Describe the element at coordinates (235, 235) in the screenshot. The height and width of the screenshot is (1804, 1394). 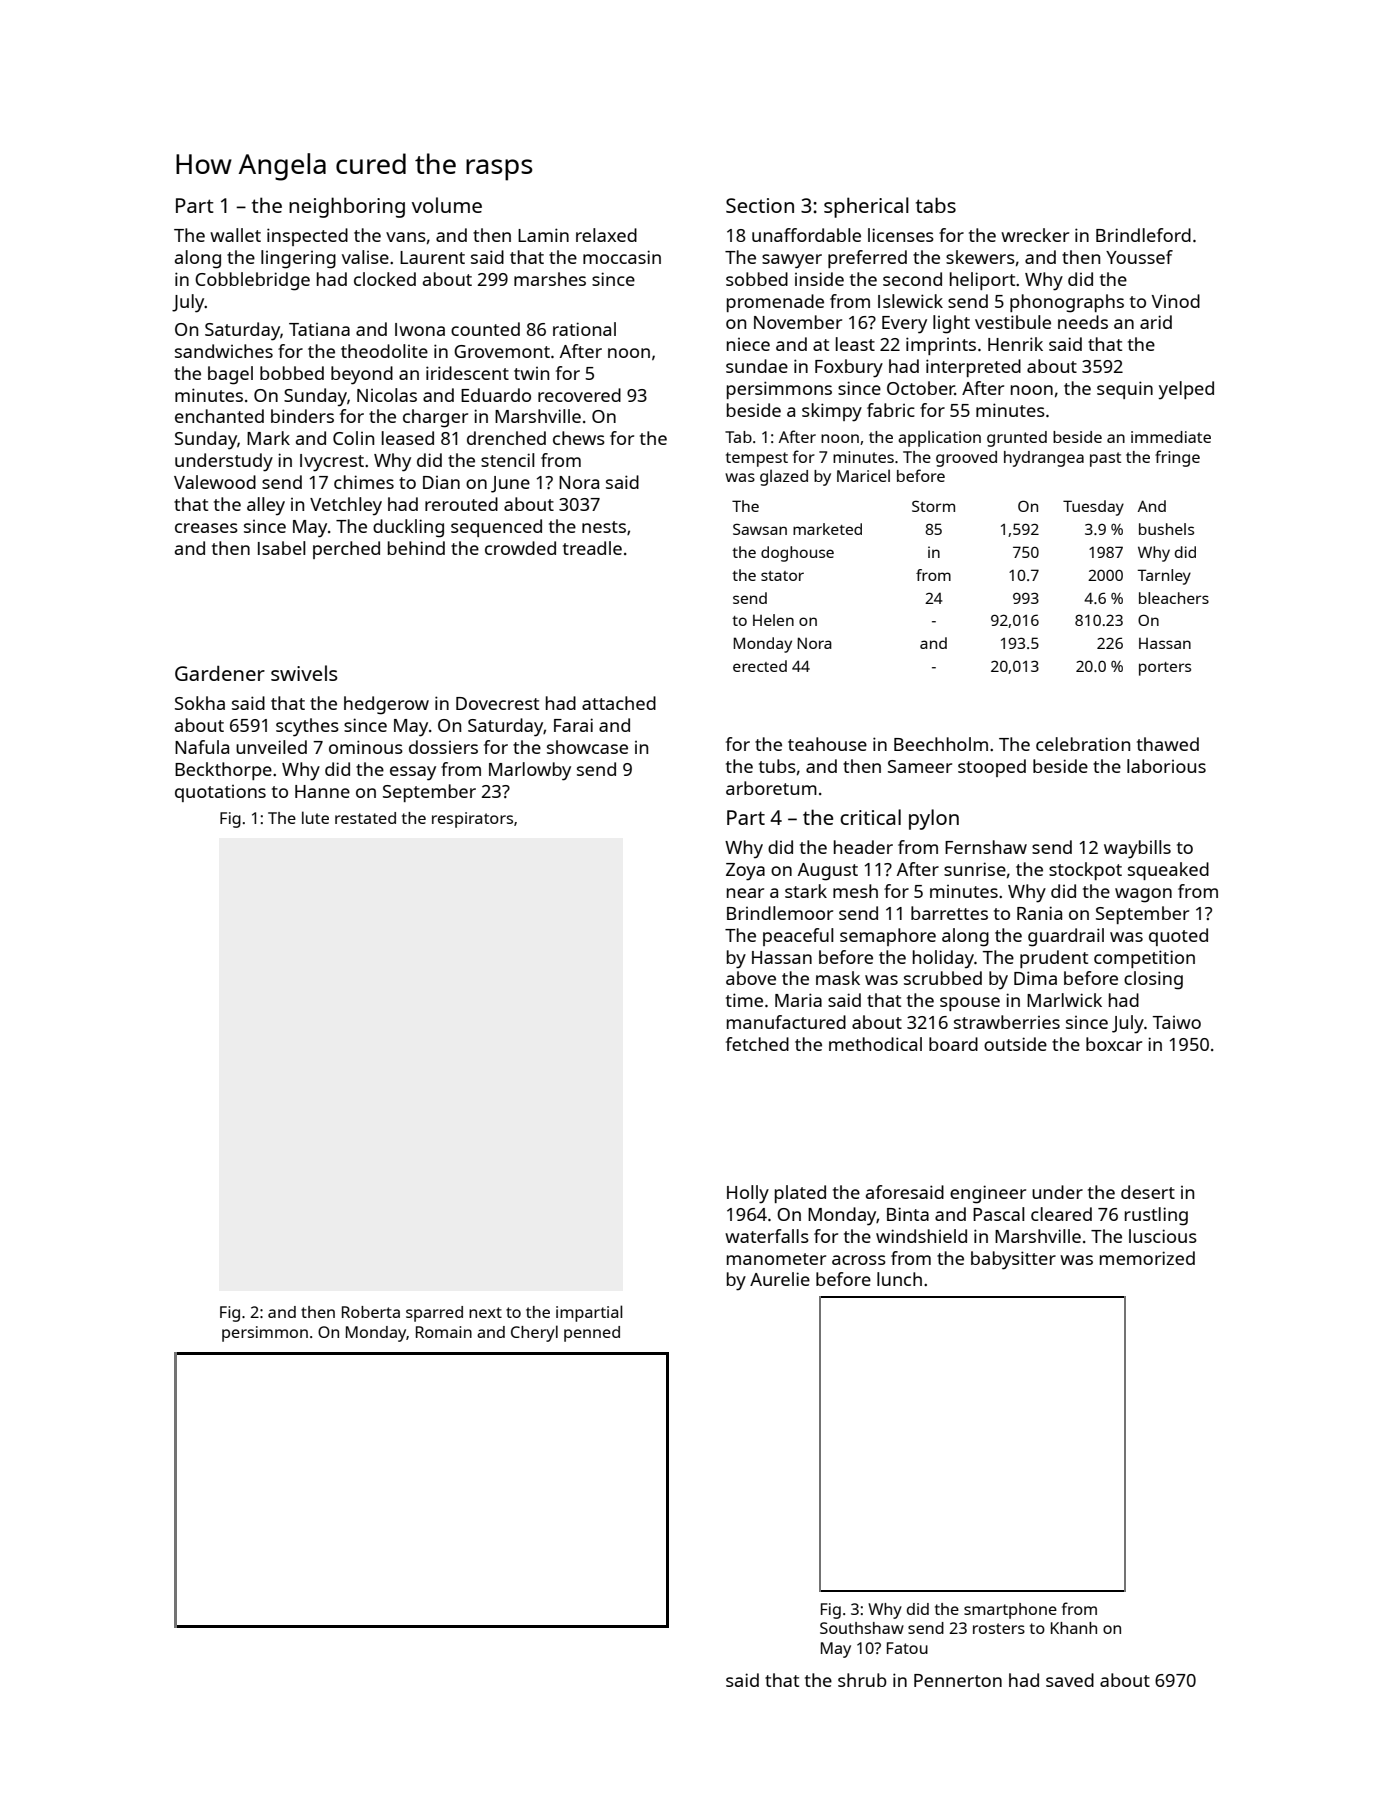
I see `wallet` at that location.
